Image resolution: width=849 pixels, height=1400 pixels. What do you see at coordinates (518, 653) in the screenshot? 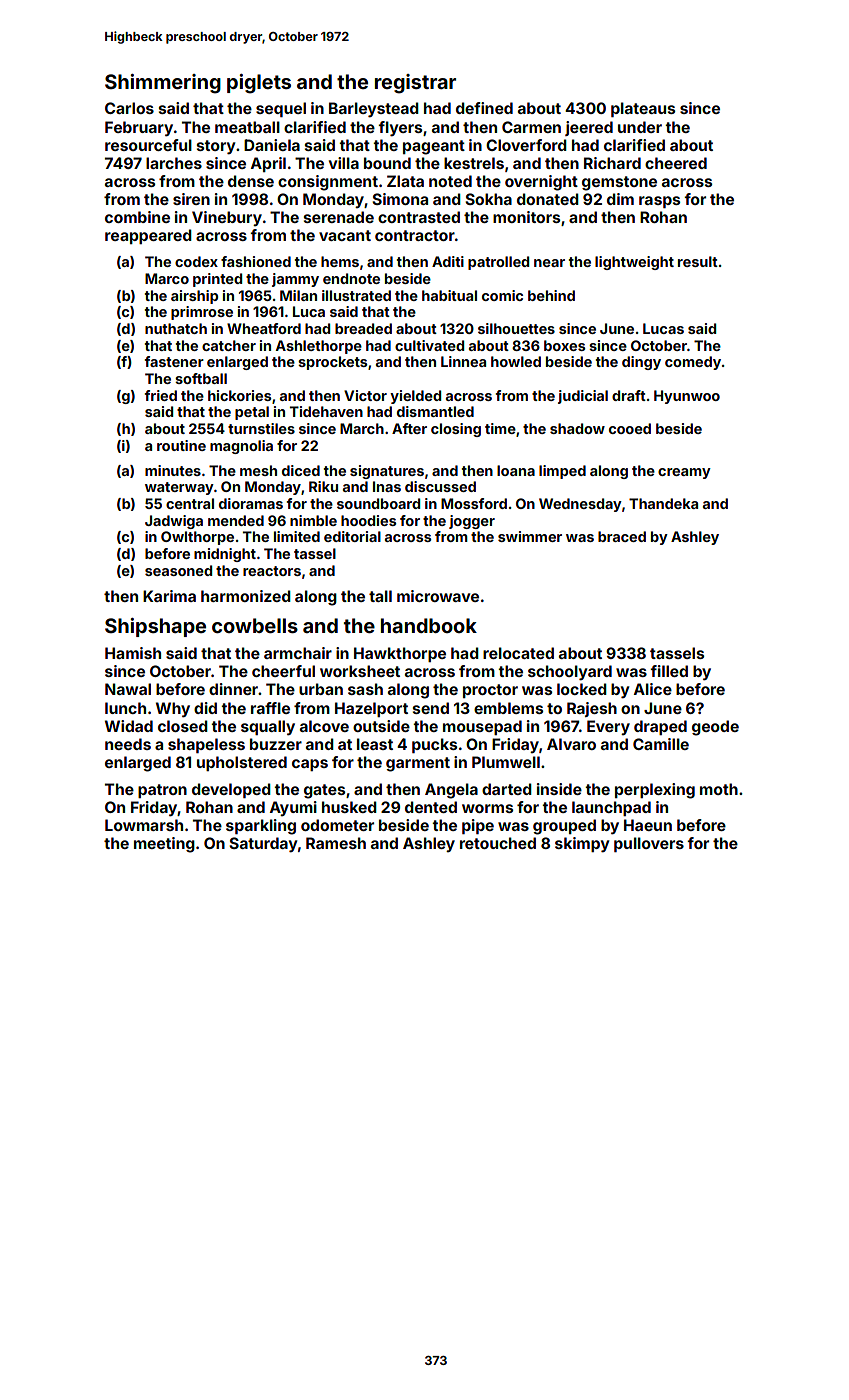
I see `relocated` at bounding box center [518, 653].
